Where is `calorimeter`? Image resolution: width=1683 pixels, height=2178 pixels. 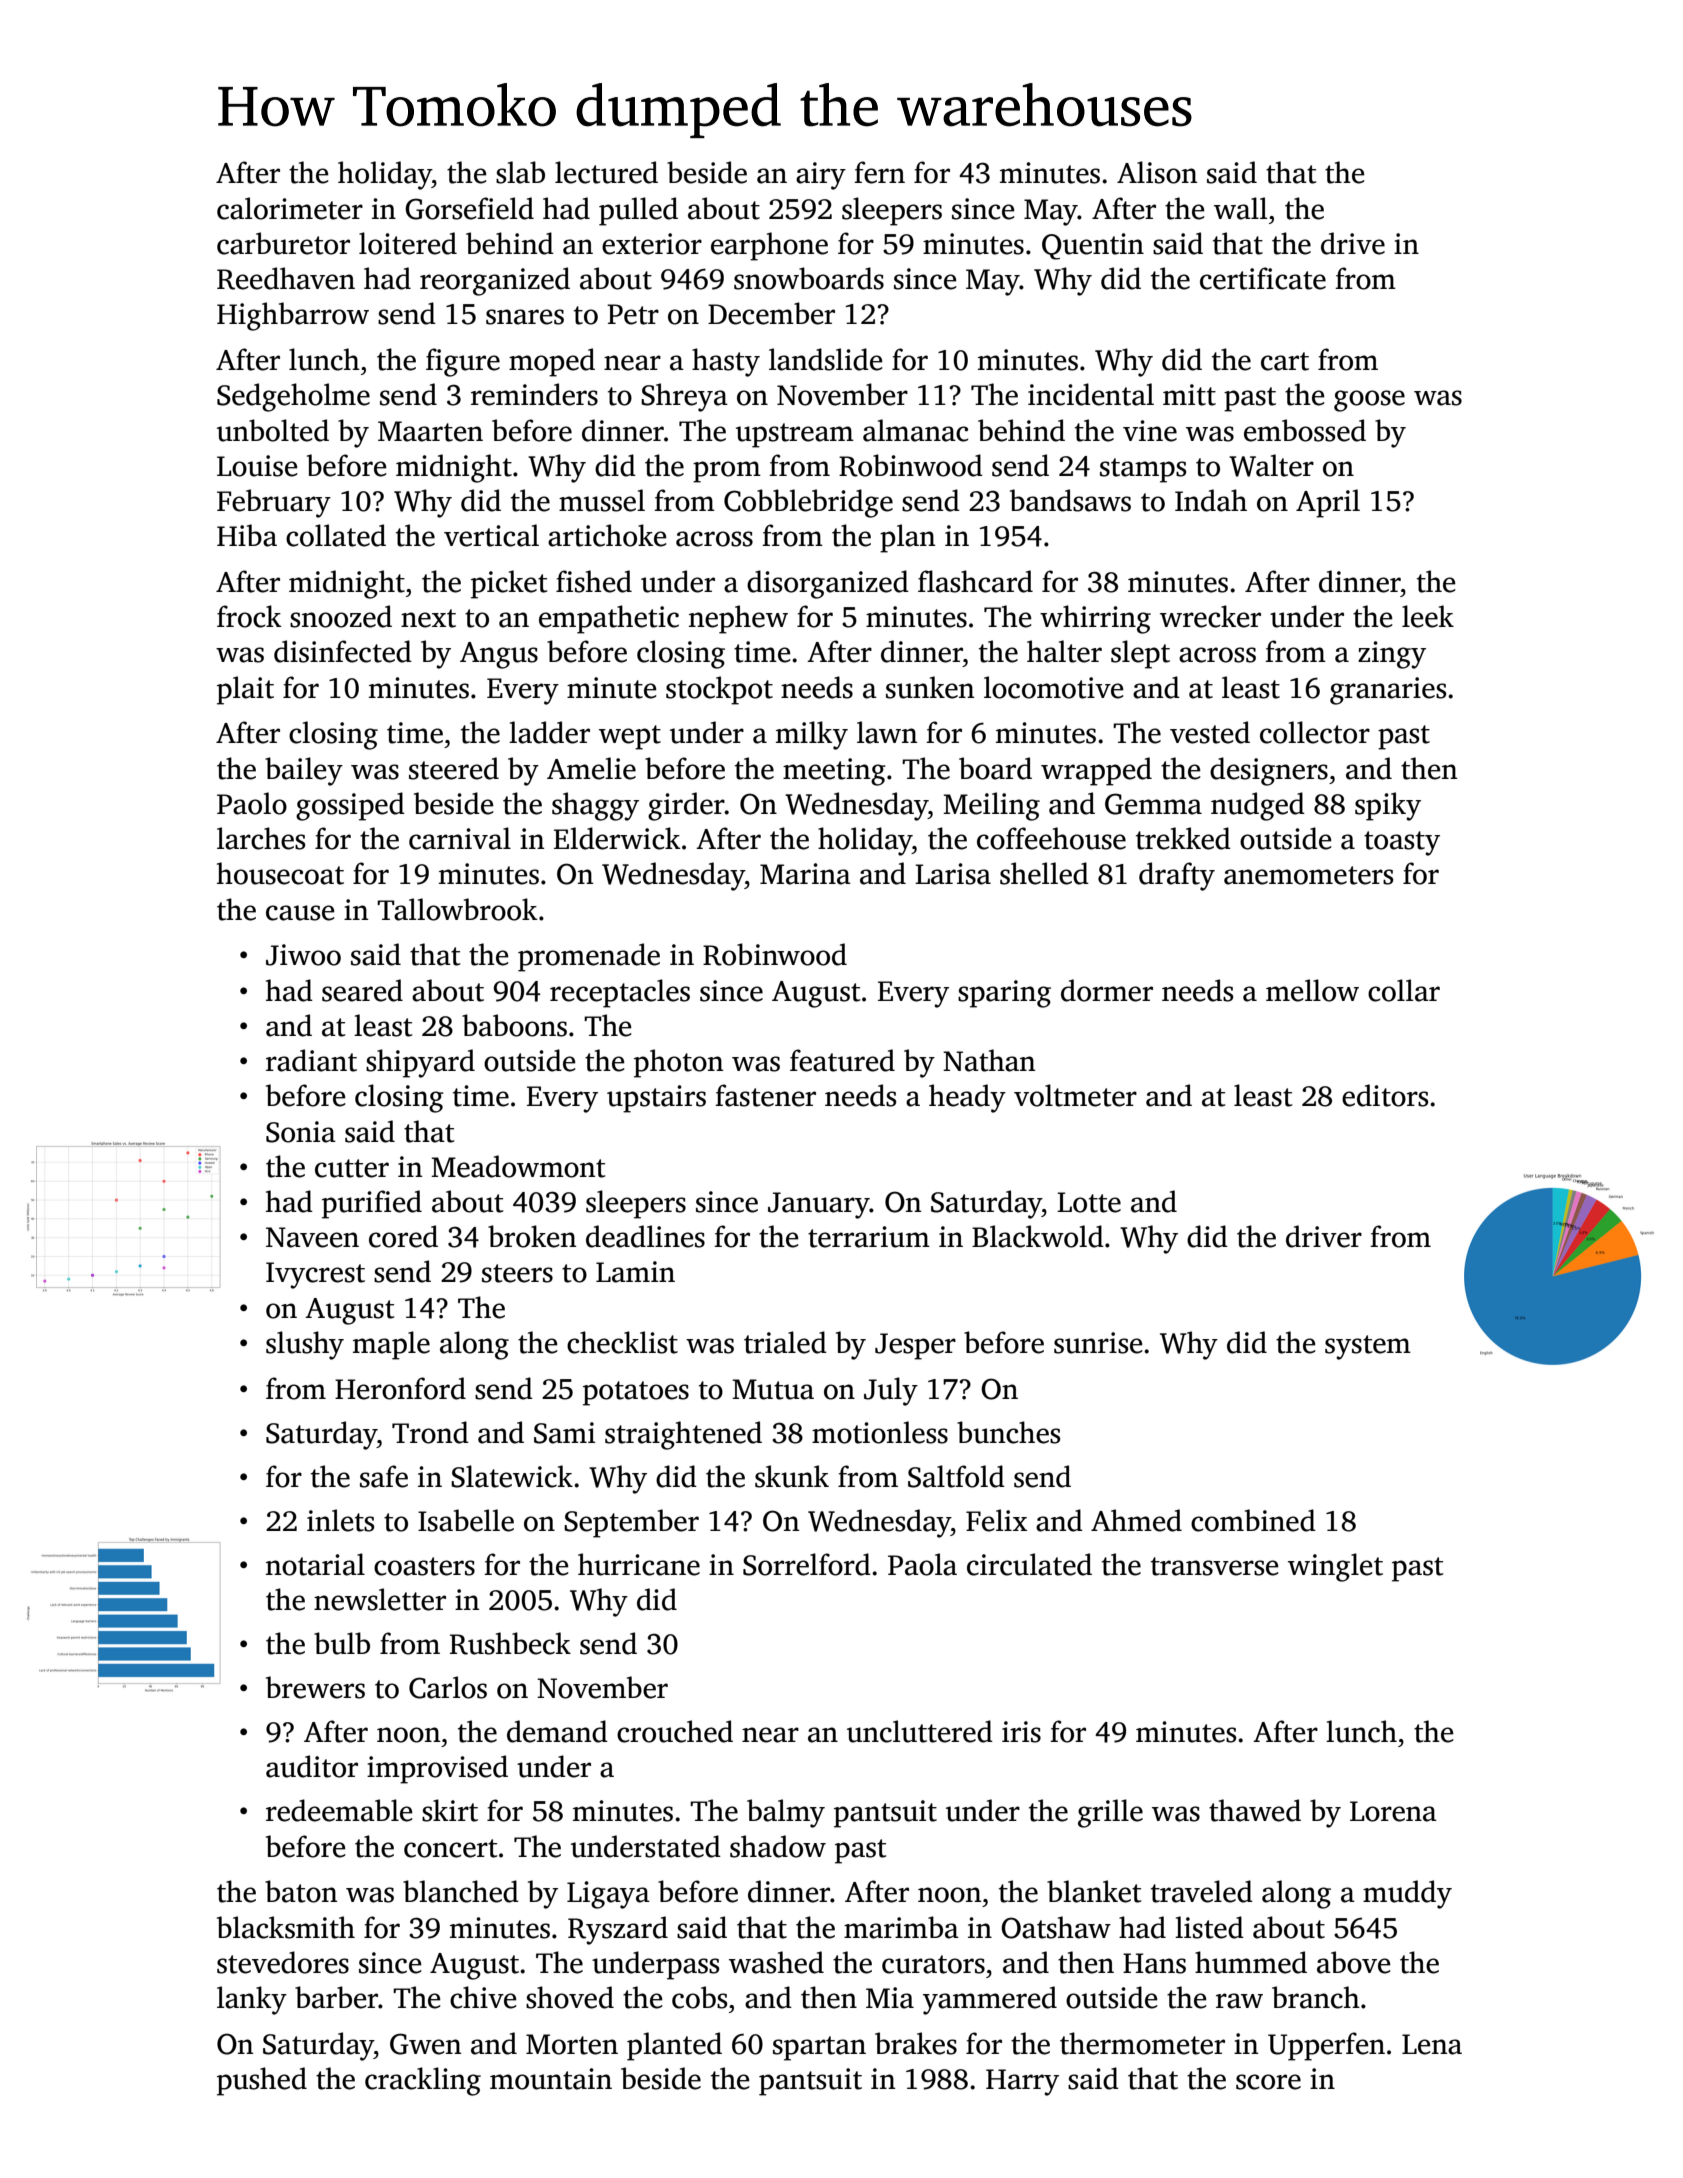
calorimeter is located at coordinates (290, 208).
